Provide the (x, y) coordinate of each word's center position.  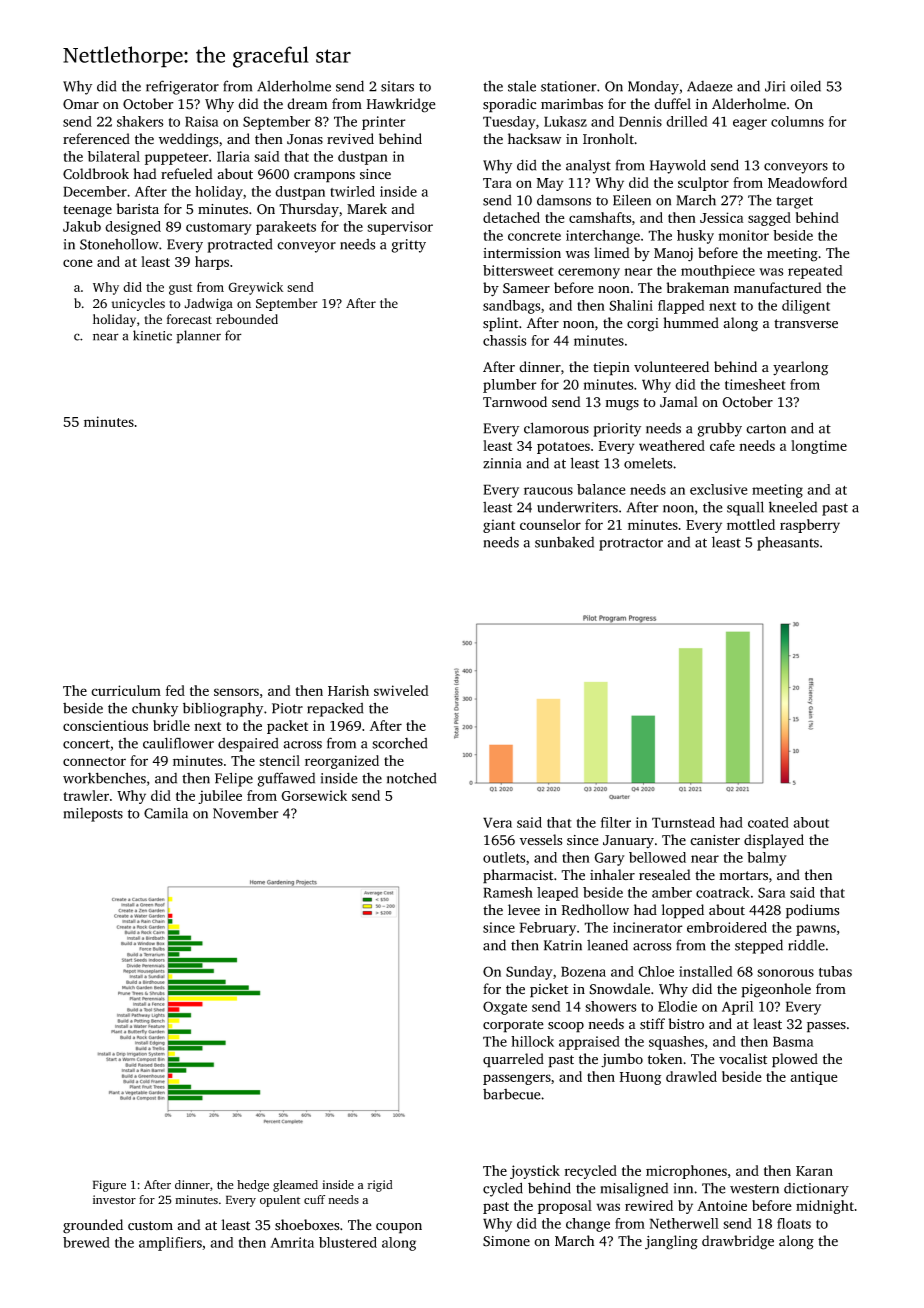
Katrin (563, 945)
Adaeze (710, 86)
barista (137, 209)
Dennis (640, 121)
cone (78, 263)
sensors (236, 692)
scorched (399, 743)
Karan (814, 1171)
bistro (686, 1024)
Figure (109, 1186)
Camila (166, 813)
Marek (367, 209)
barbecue (512, 1094)
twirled (352, 191)
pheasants (788, 544)
